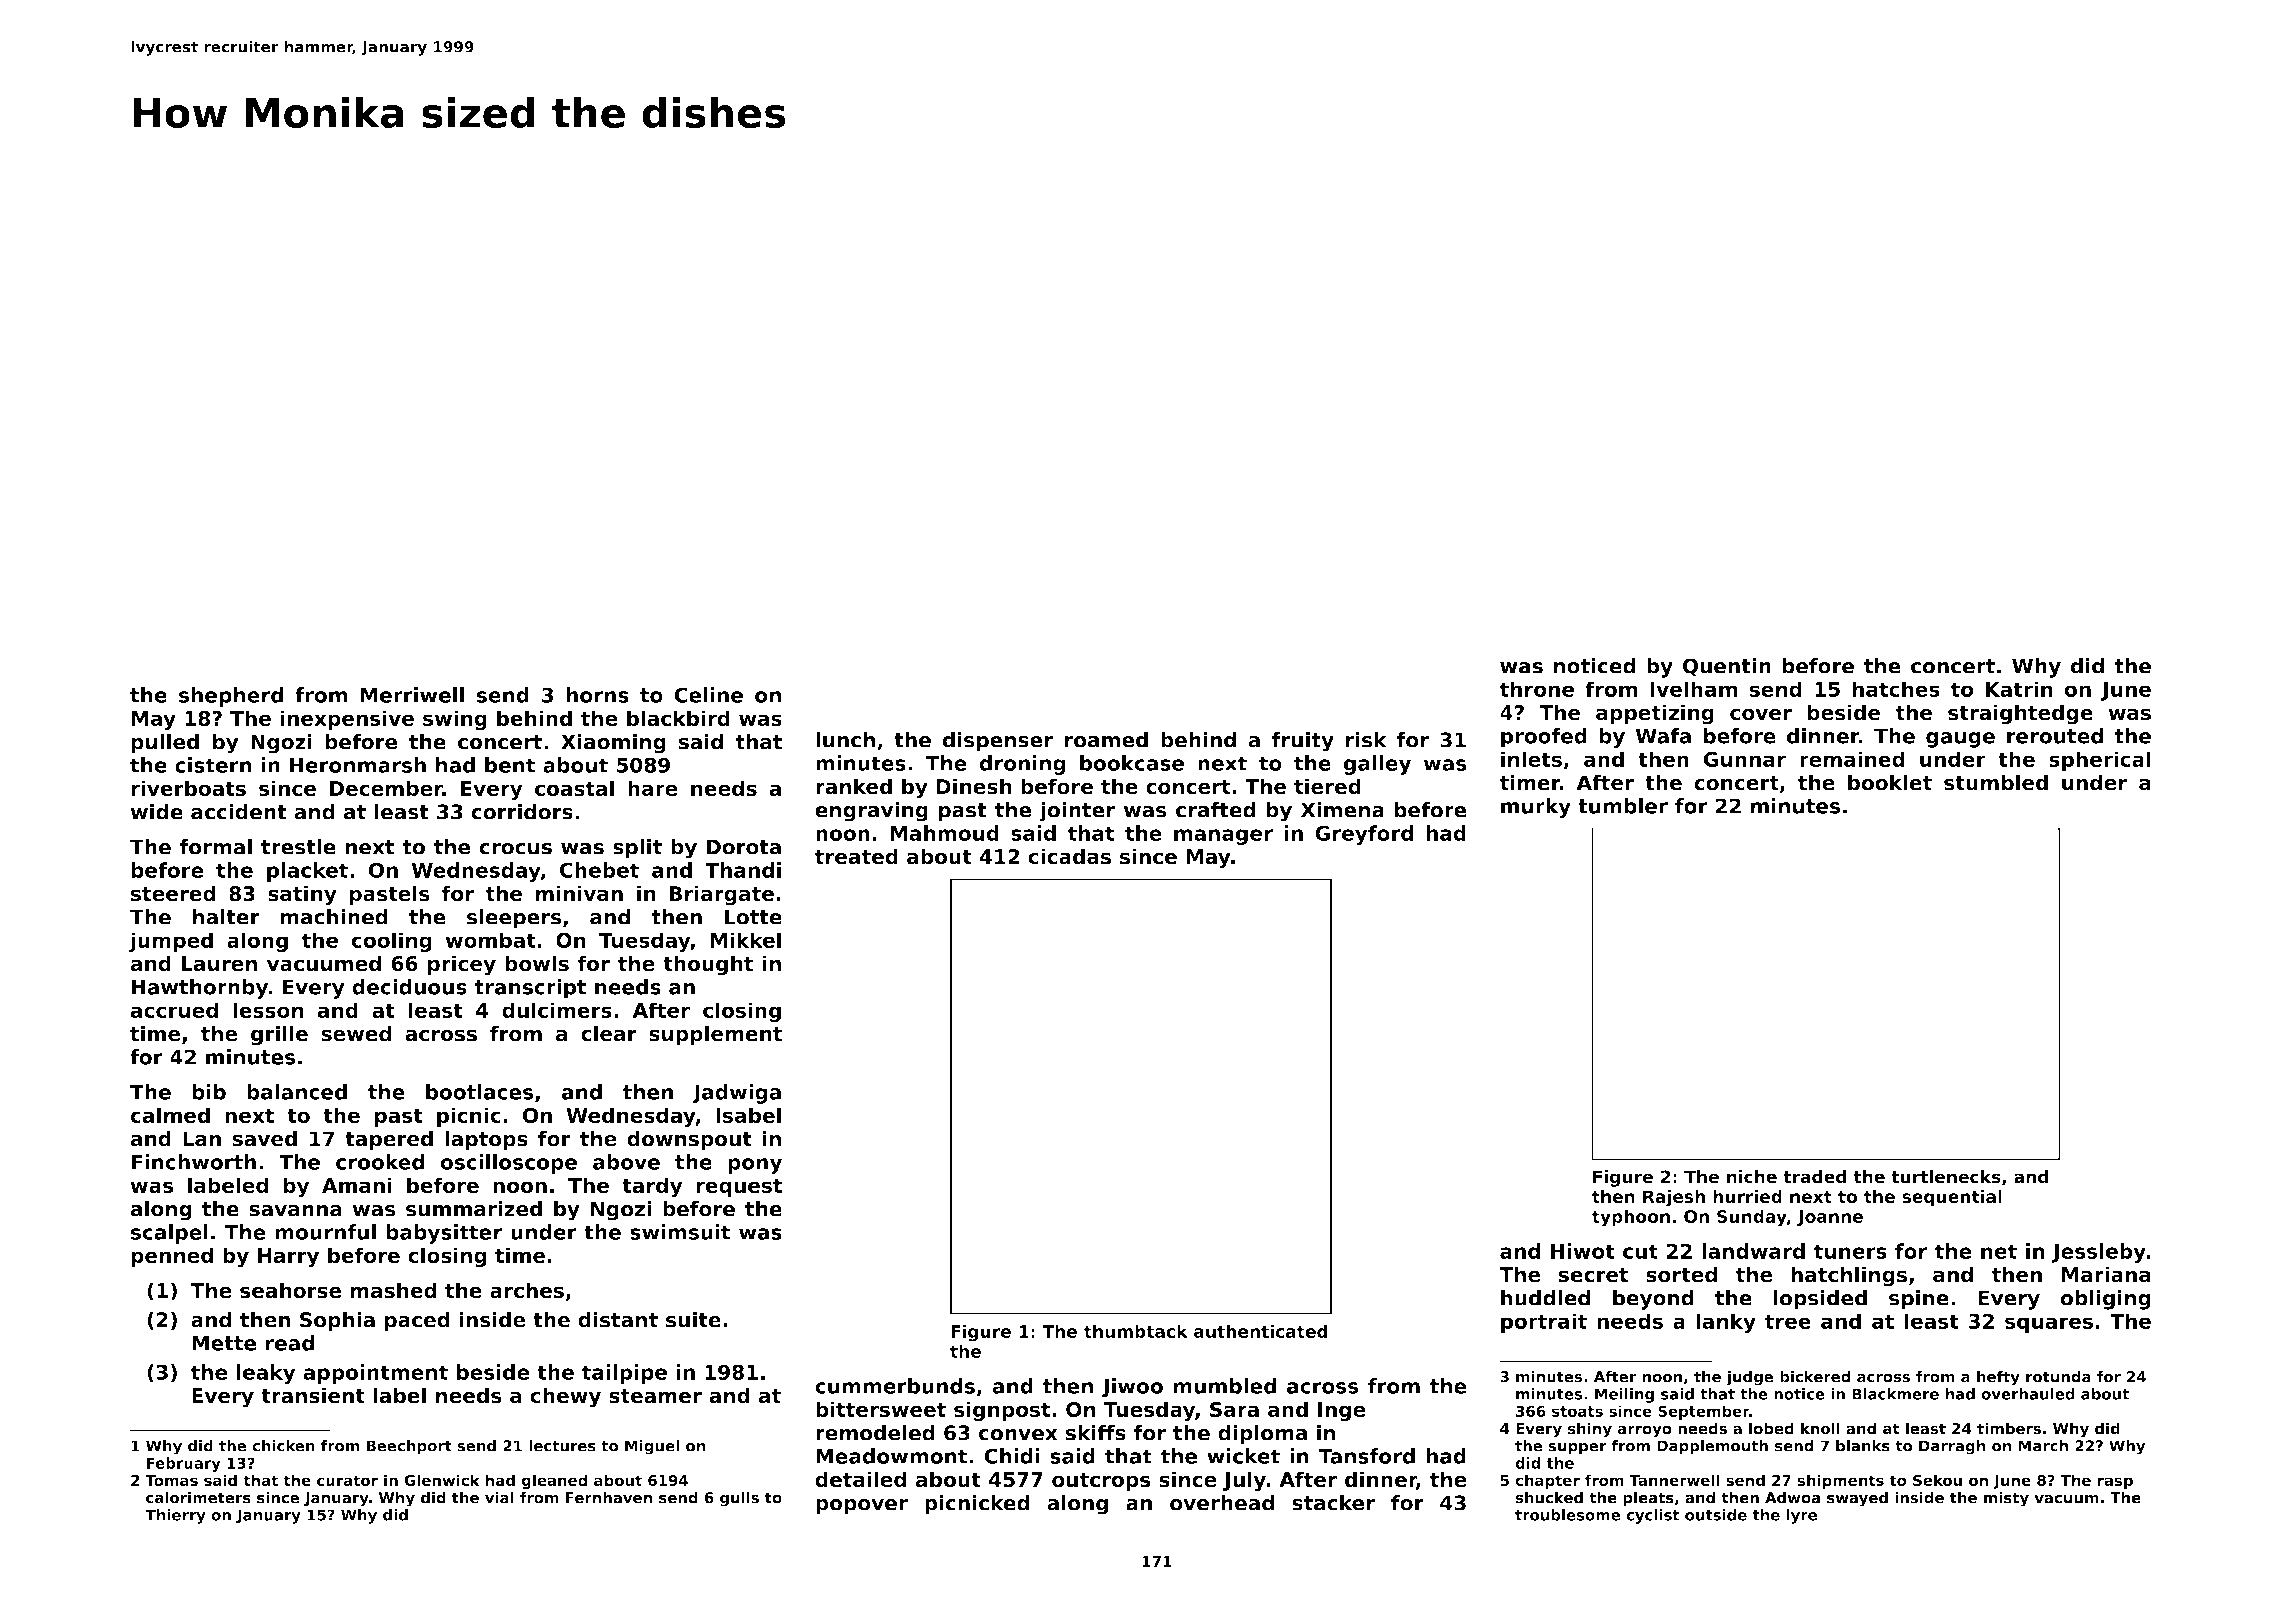 The image size is (2282, 1614). I want to click on thumbtack, so click(1136, 1331).
